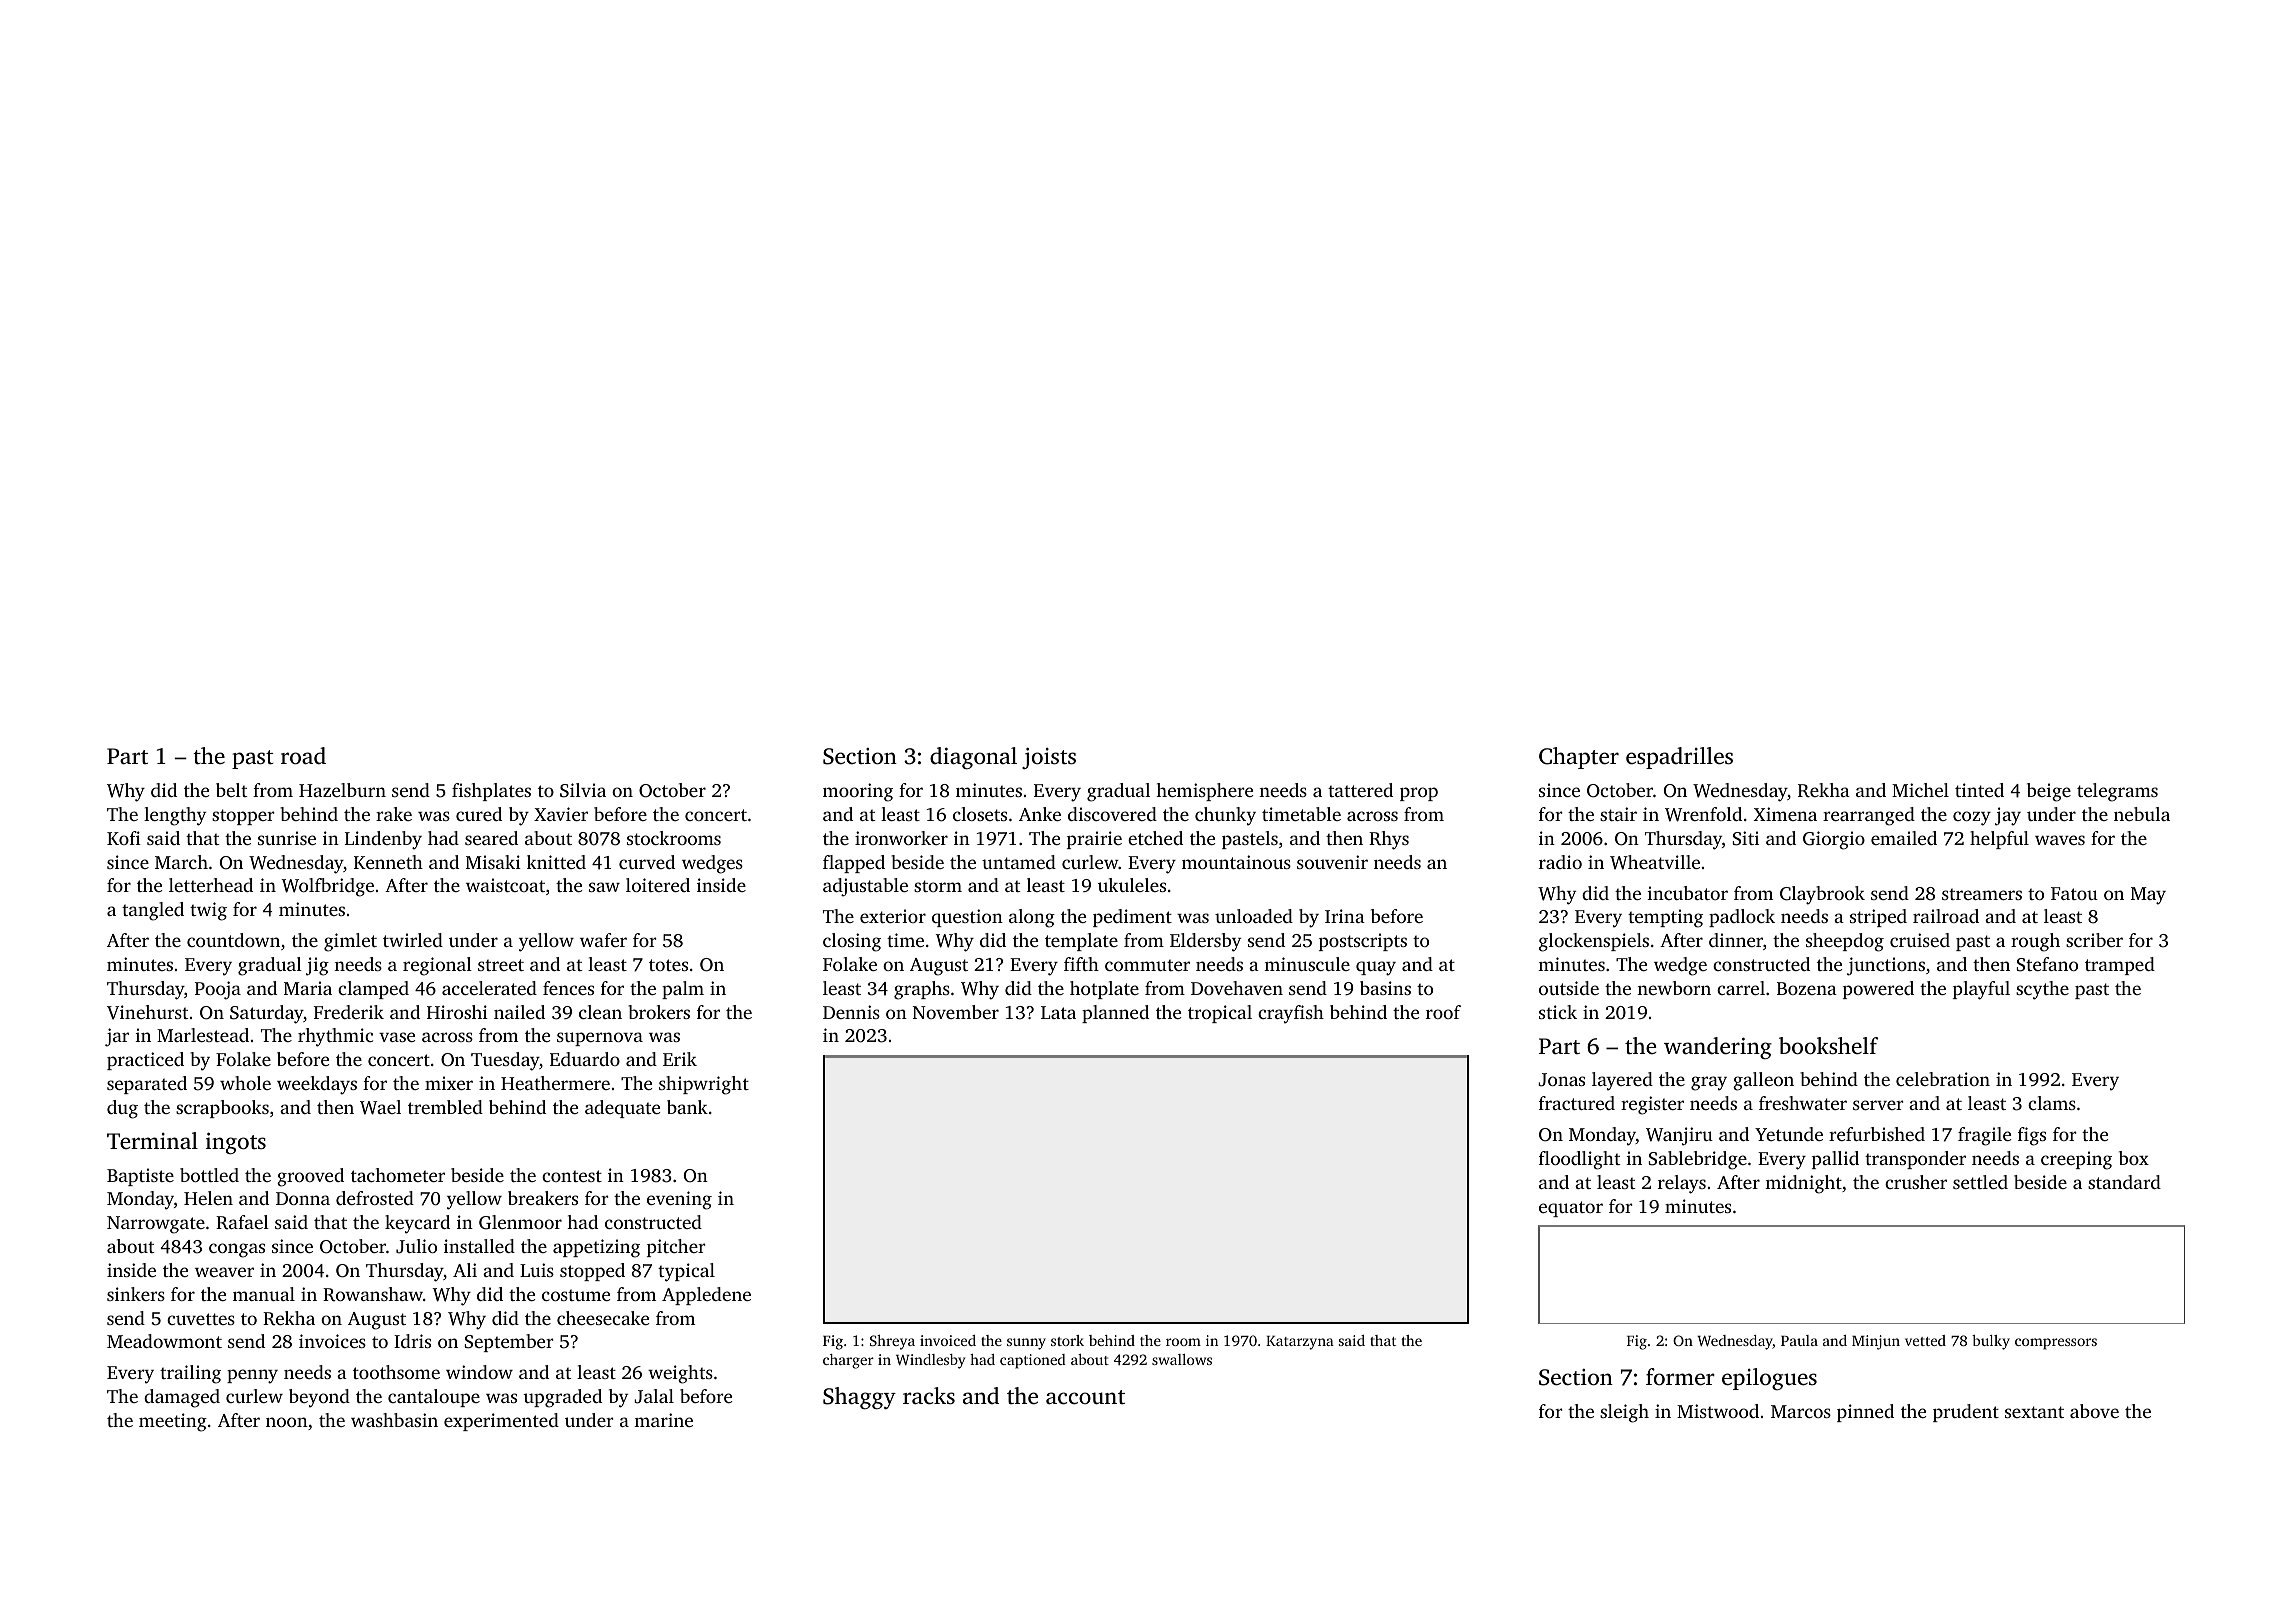  I want to click on diagonal, so click(973, 758).
